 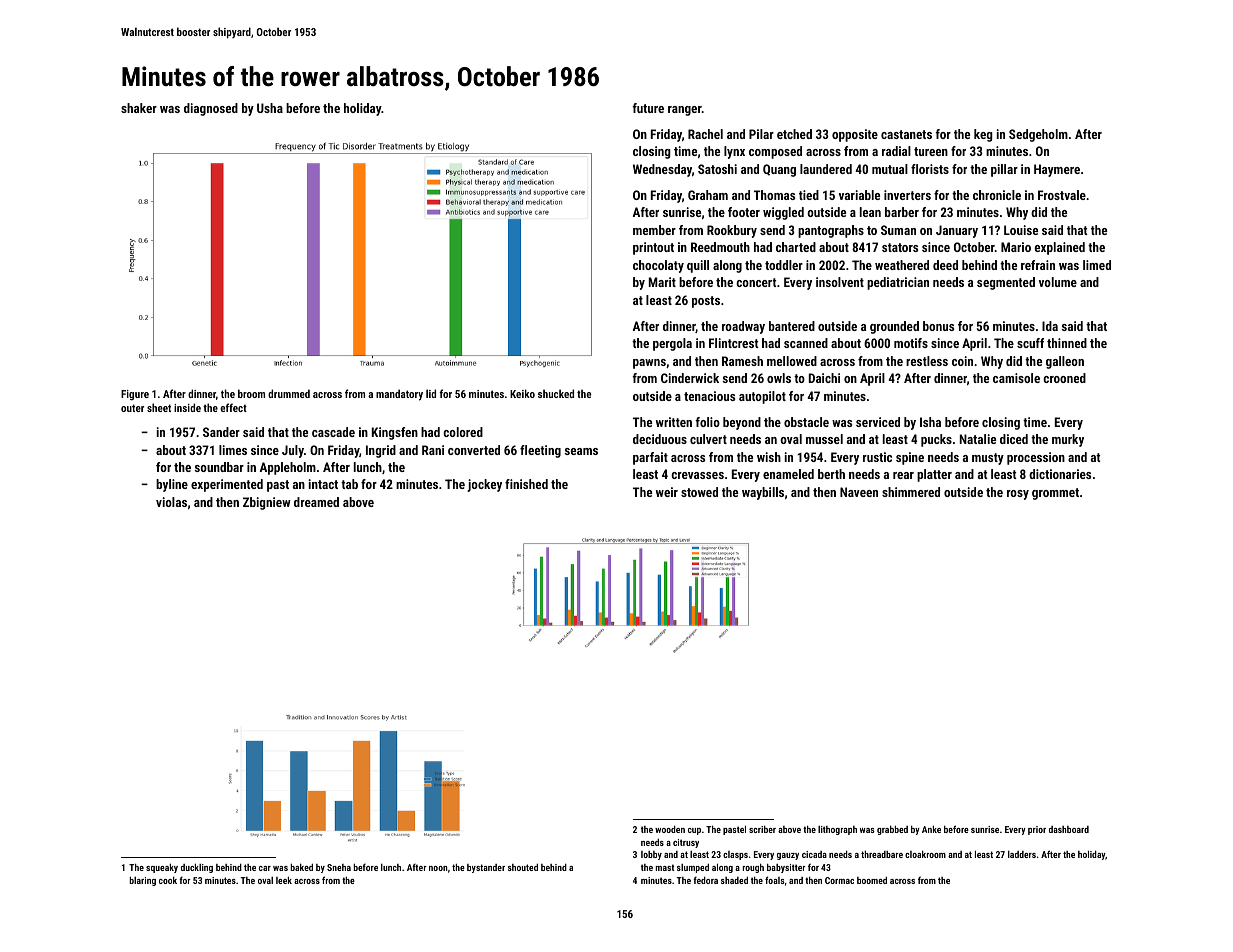 What do you see at coordinates (1038, 135) in the document?
I see `Sedgeholm` at bounding box center [1038, 135].
